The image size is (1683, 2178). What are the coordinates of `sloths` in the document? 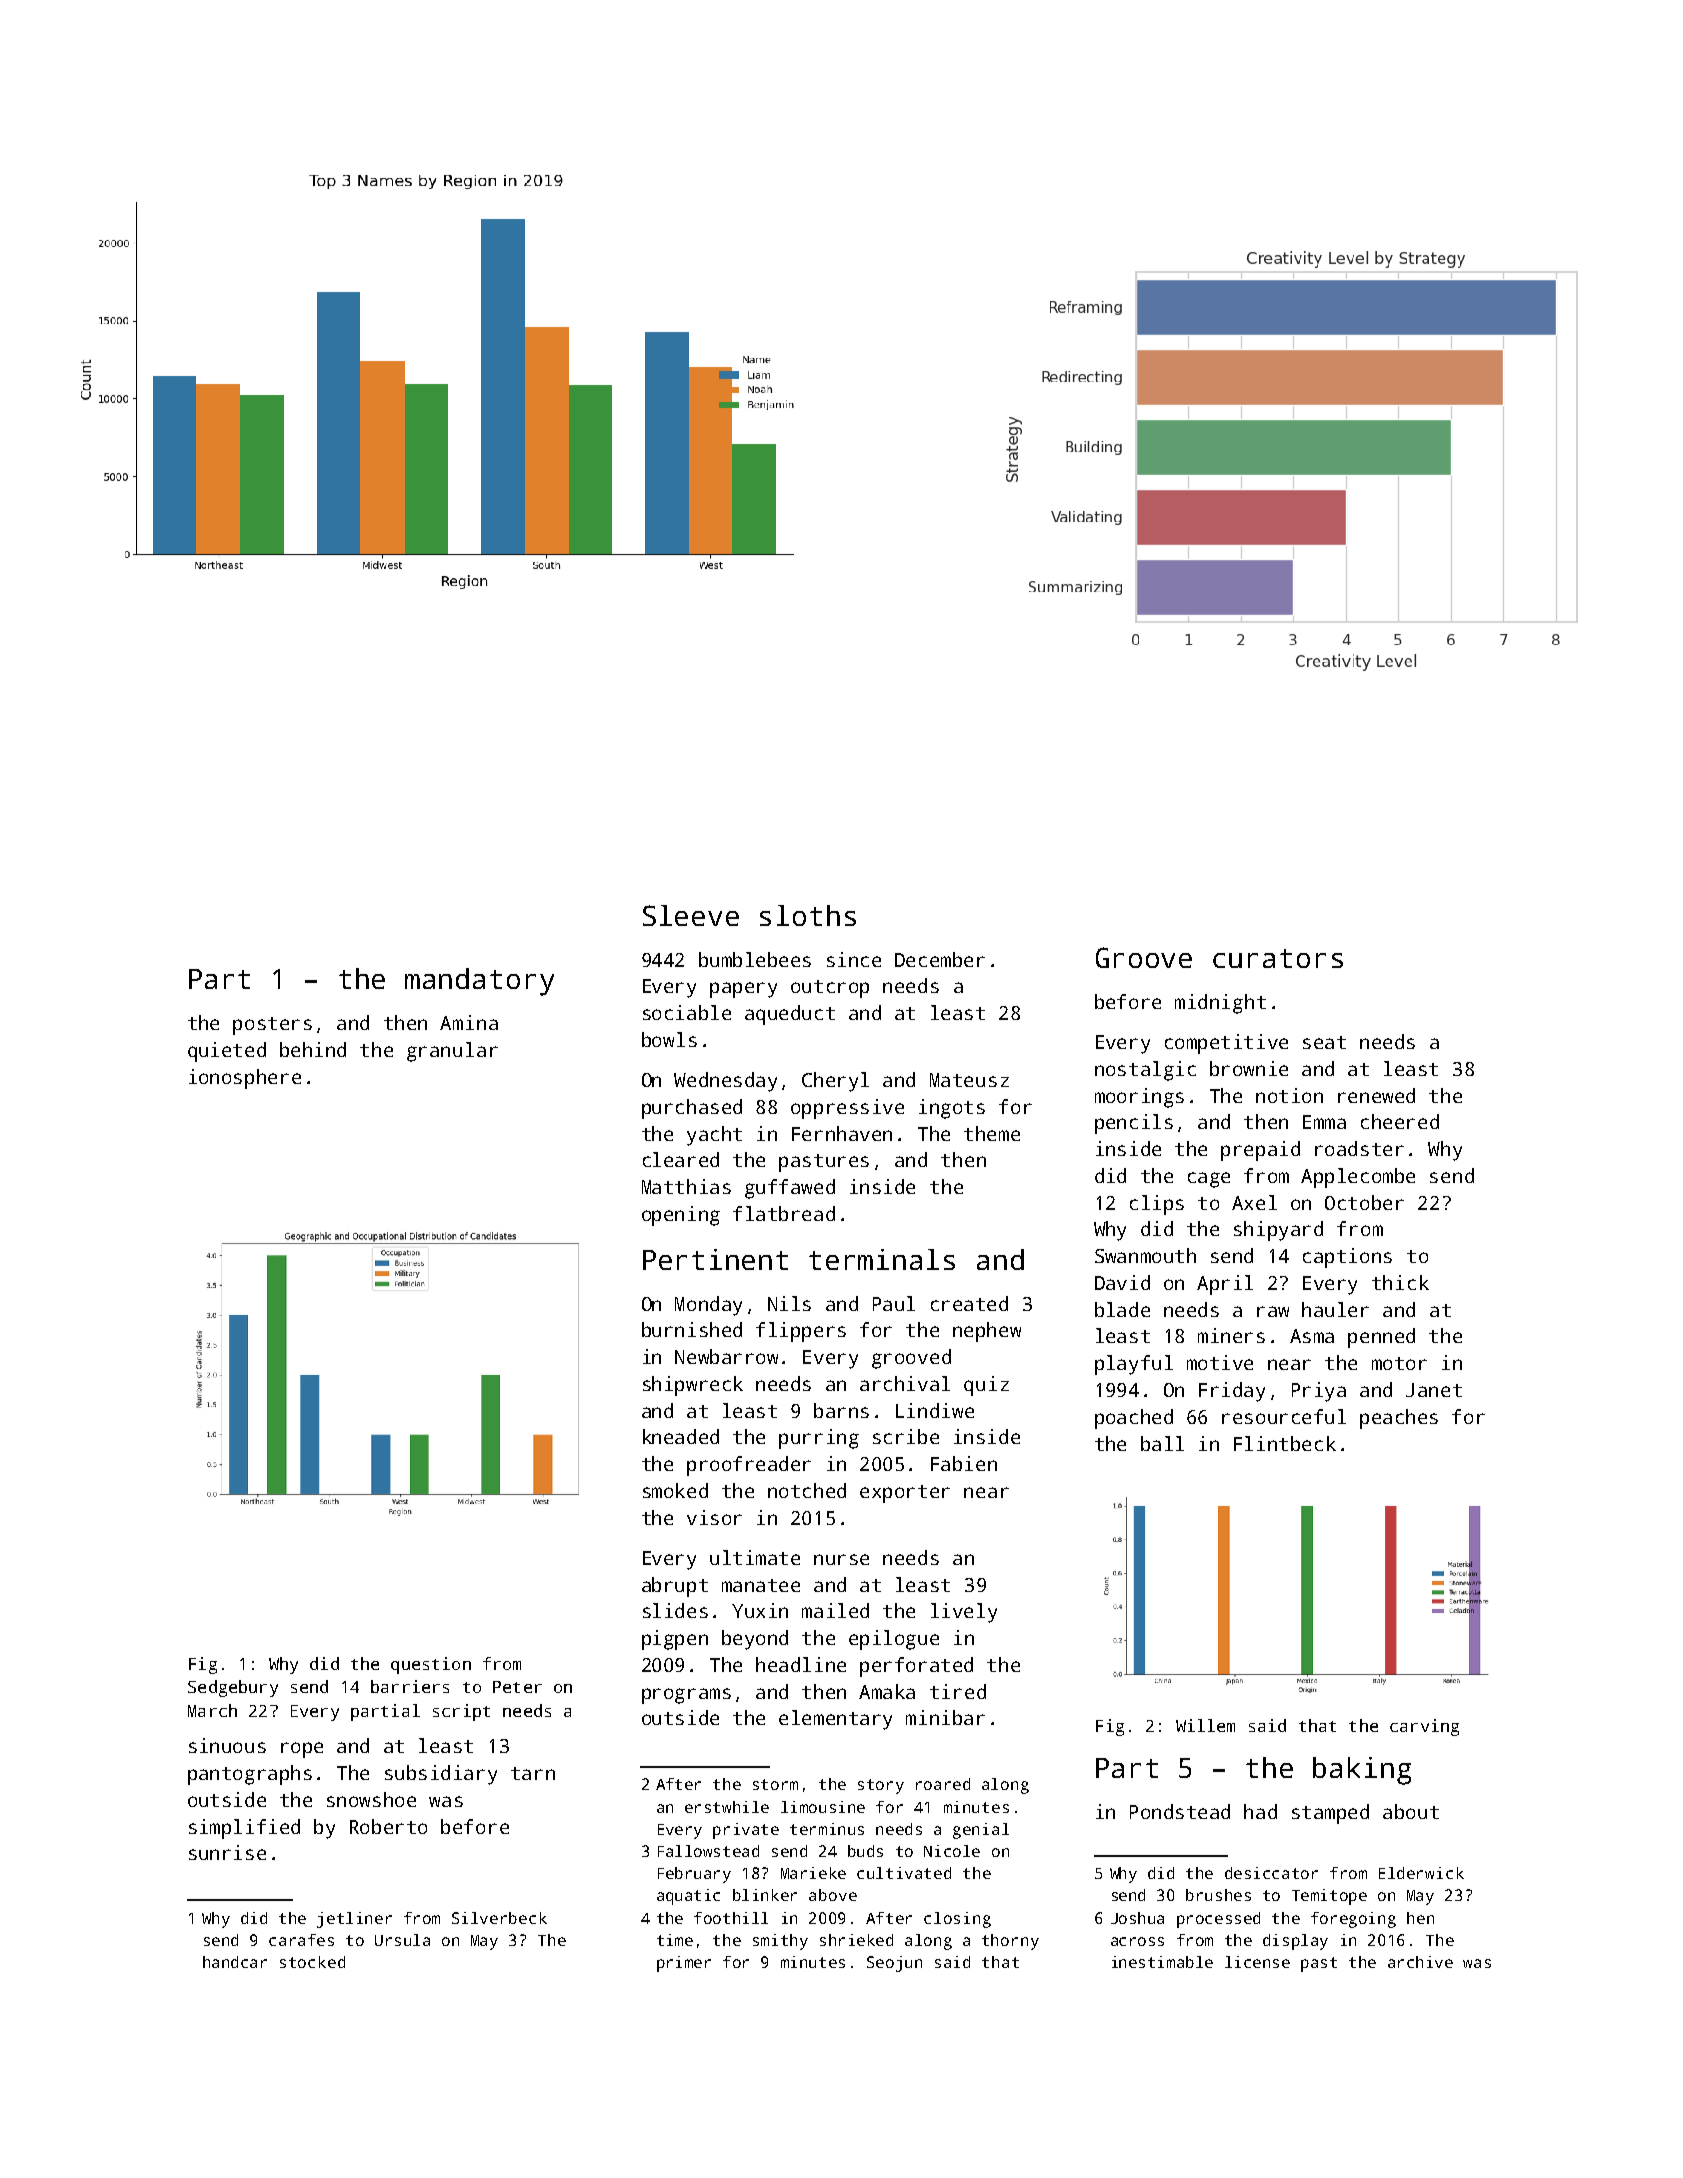 It's located at (808, 915).
